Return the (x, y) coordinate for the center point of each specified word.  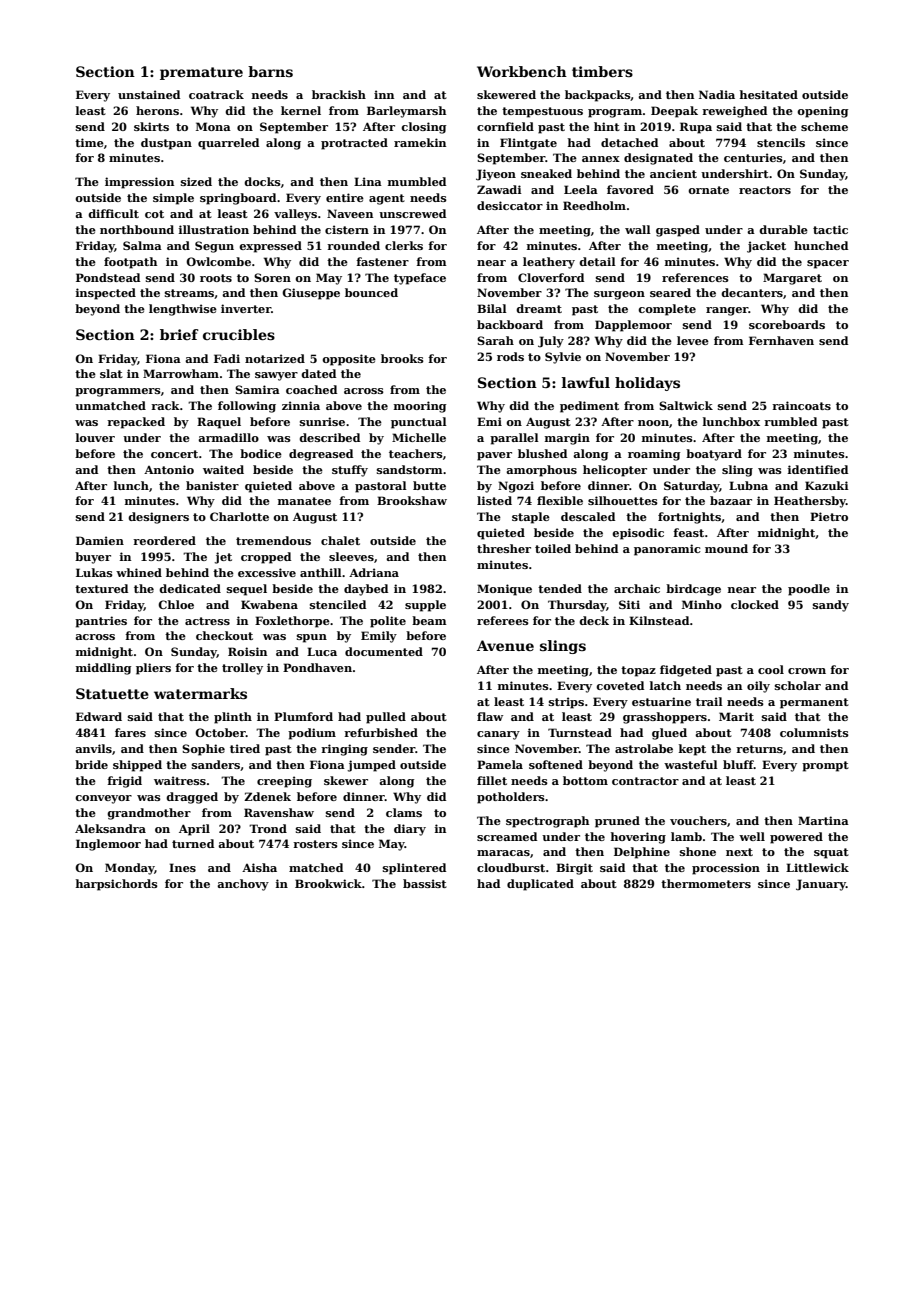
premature (201, 73)
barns (270, 71)
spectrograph (547, 822)
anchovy (243, 885)
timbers (602, 71)
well (752, 836)
